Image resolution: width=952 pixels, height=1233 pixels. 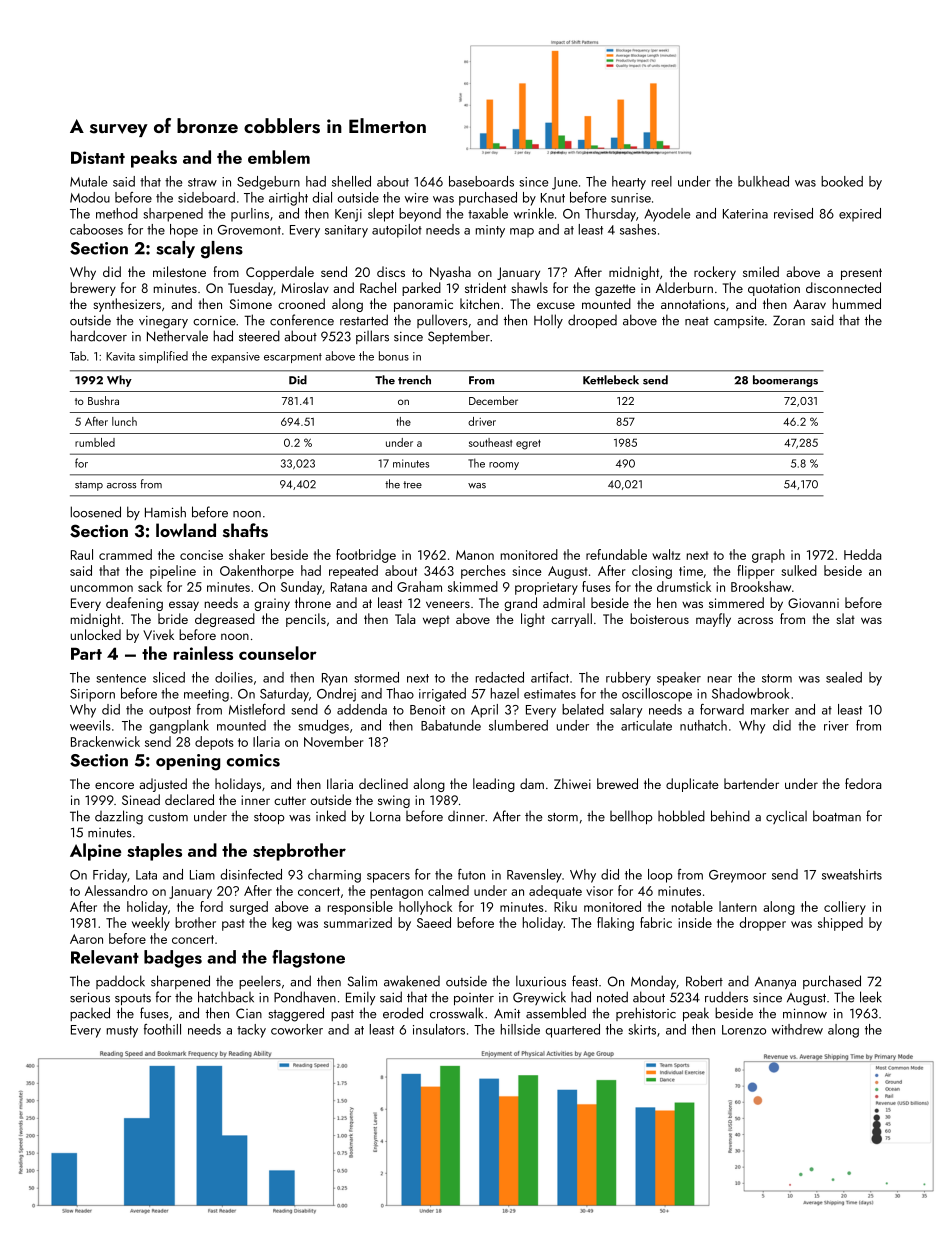 What do you see at coordinates (414, 380) in the screenshot?
I see `trench` at bounding box center [414, 380].
